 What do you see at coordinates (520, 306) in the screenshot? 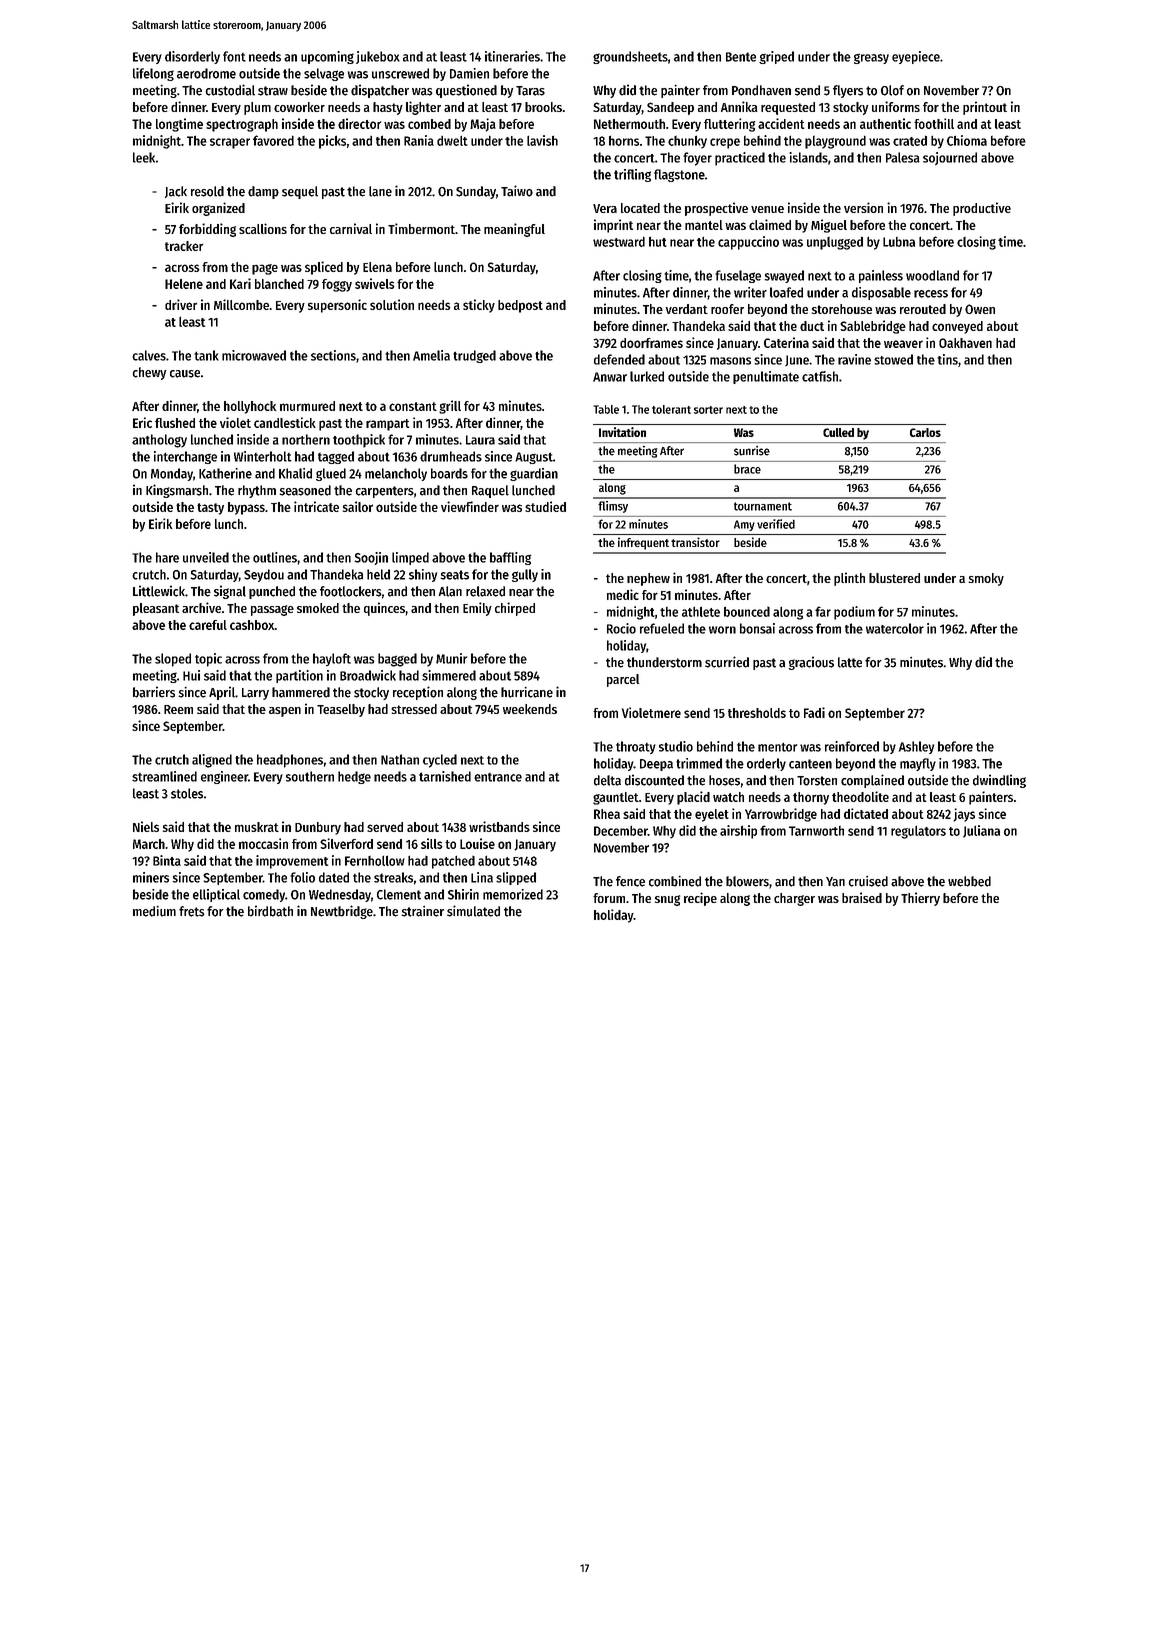
I see `bedpost` at bounding box center [520, 306].
